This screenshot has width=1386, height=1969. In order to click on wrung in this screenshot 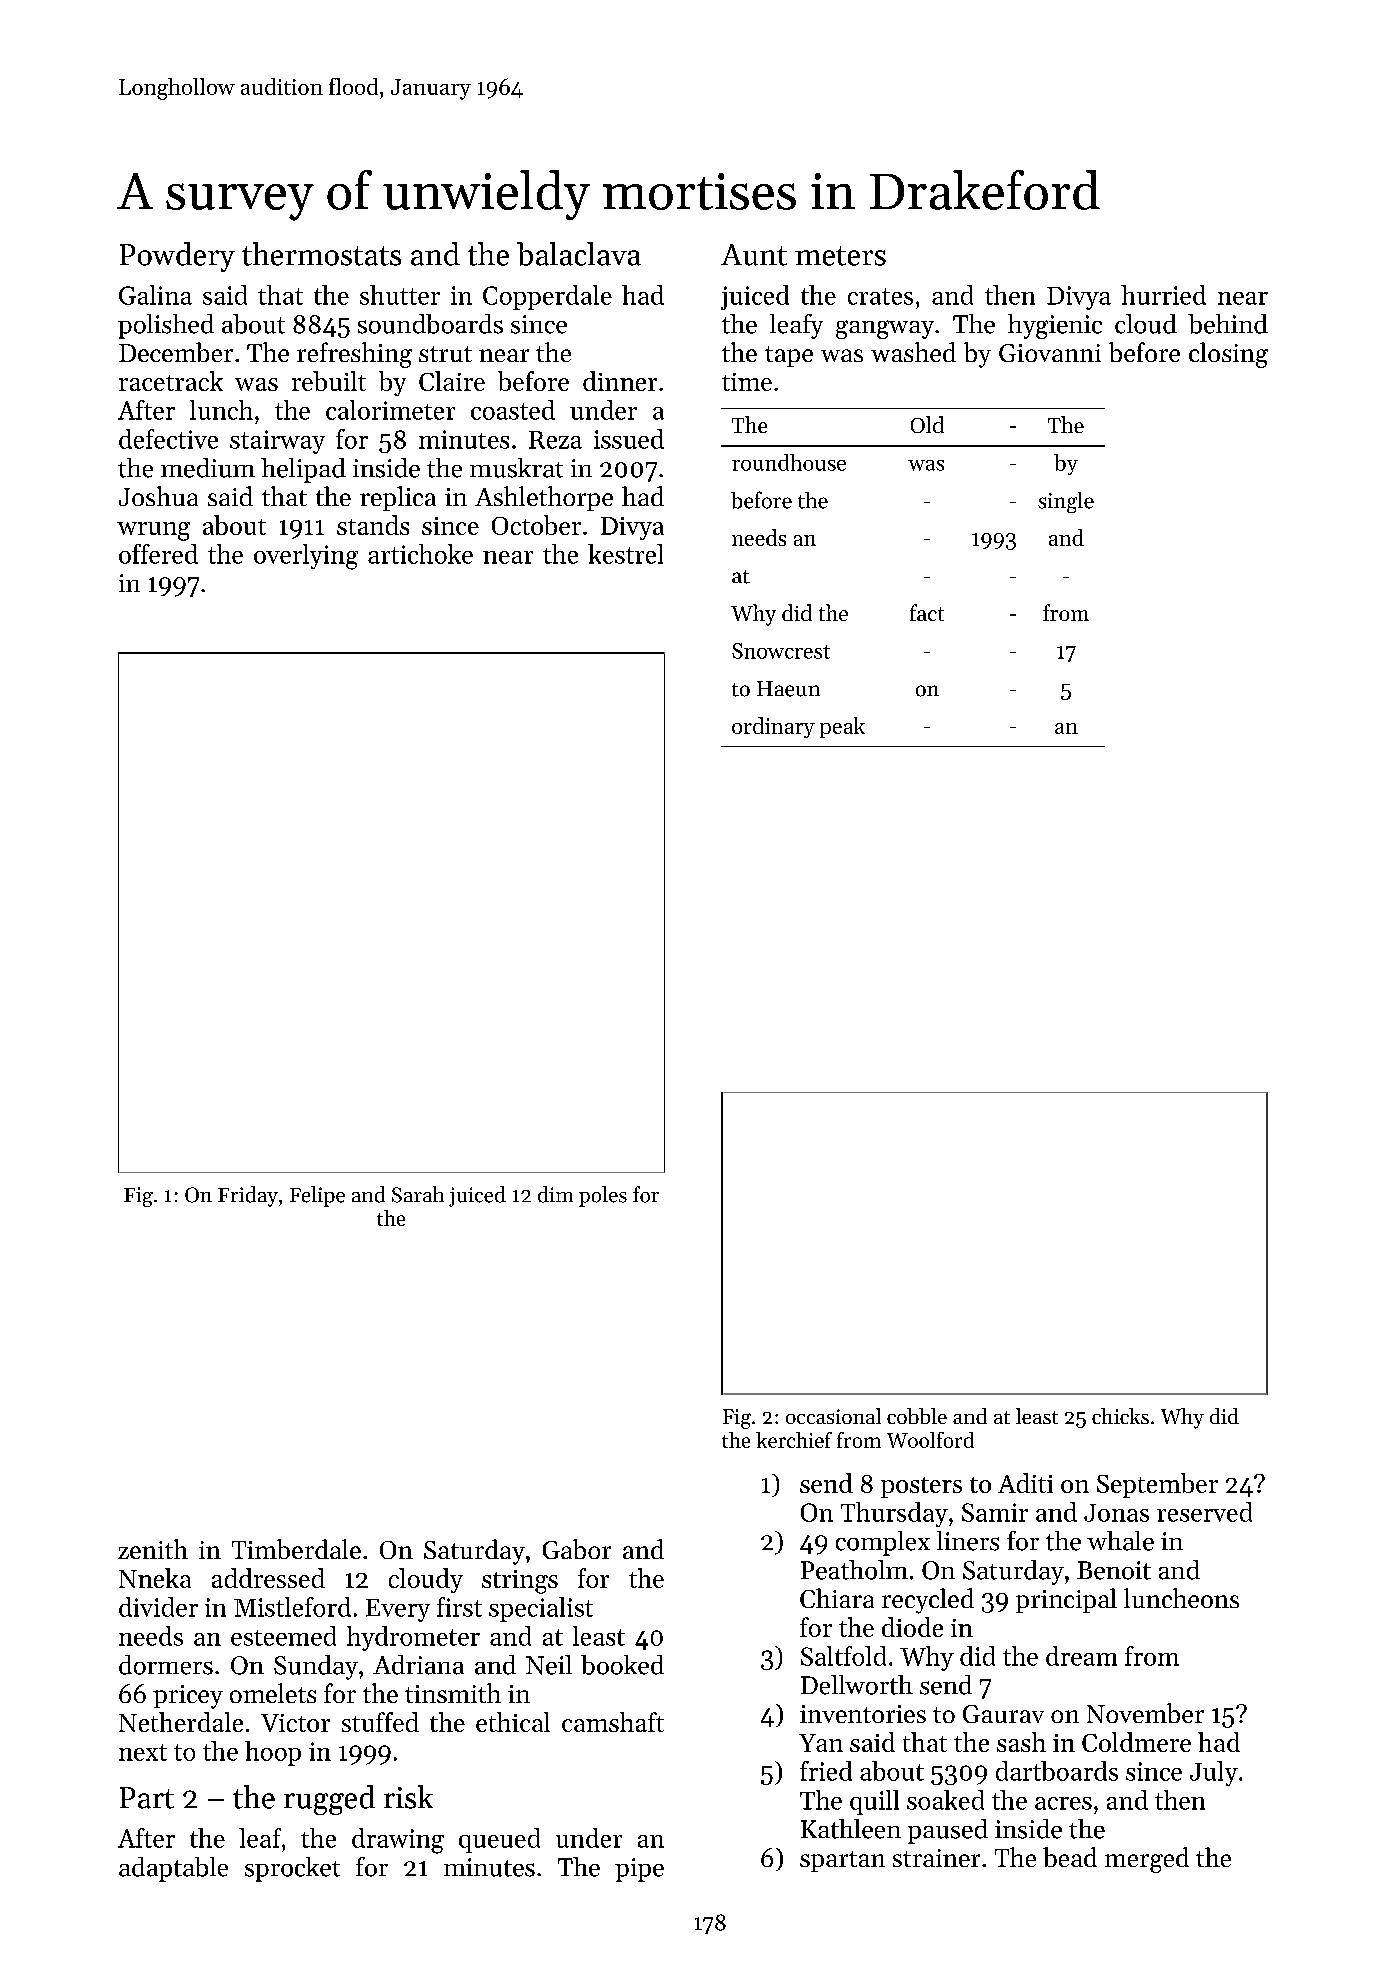, I will do `click(153, 531)`.
